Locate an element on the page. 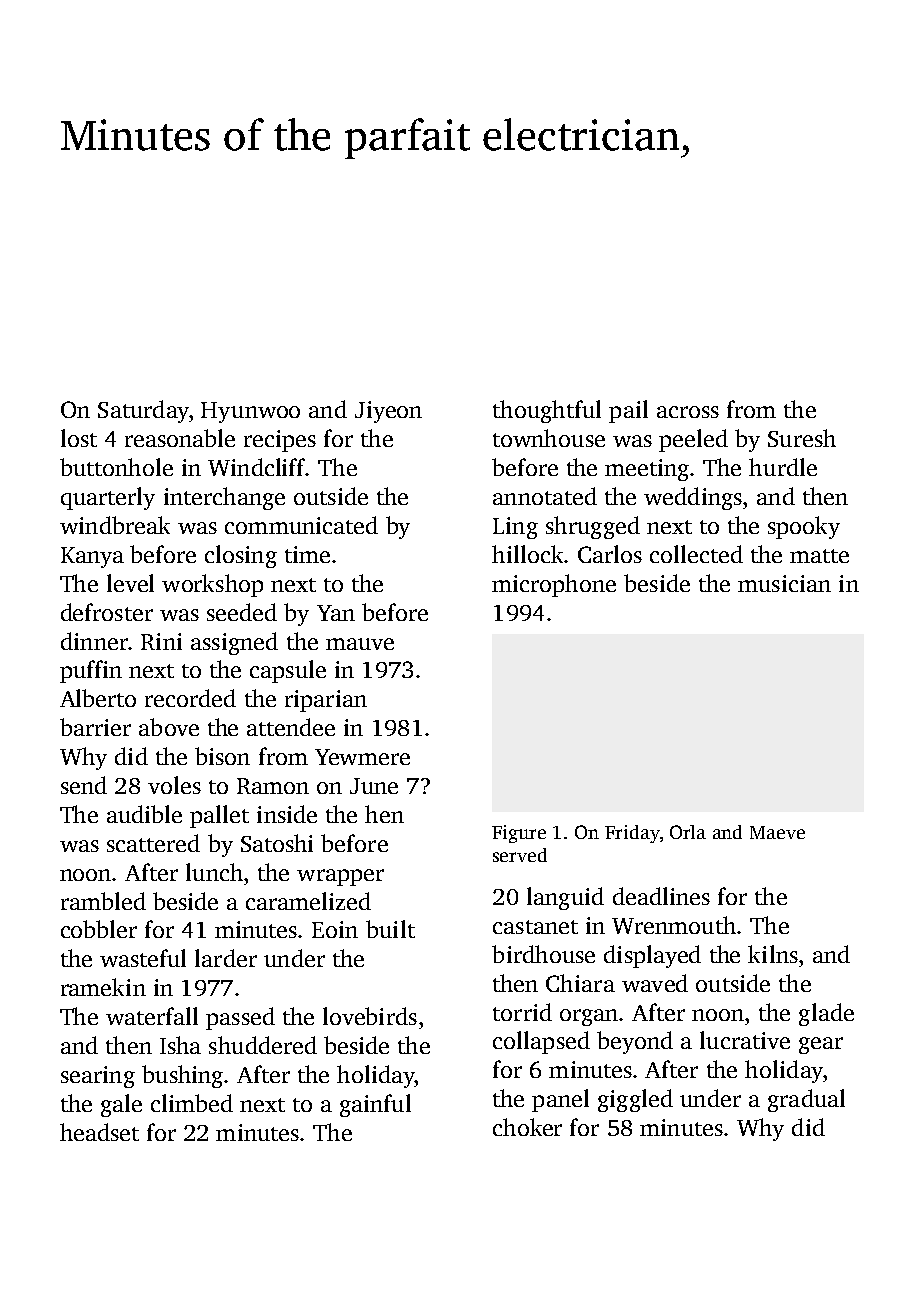  musician is located at coordinates (784, 583).
